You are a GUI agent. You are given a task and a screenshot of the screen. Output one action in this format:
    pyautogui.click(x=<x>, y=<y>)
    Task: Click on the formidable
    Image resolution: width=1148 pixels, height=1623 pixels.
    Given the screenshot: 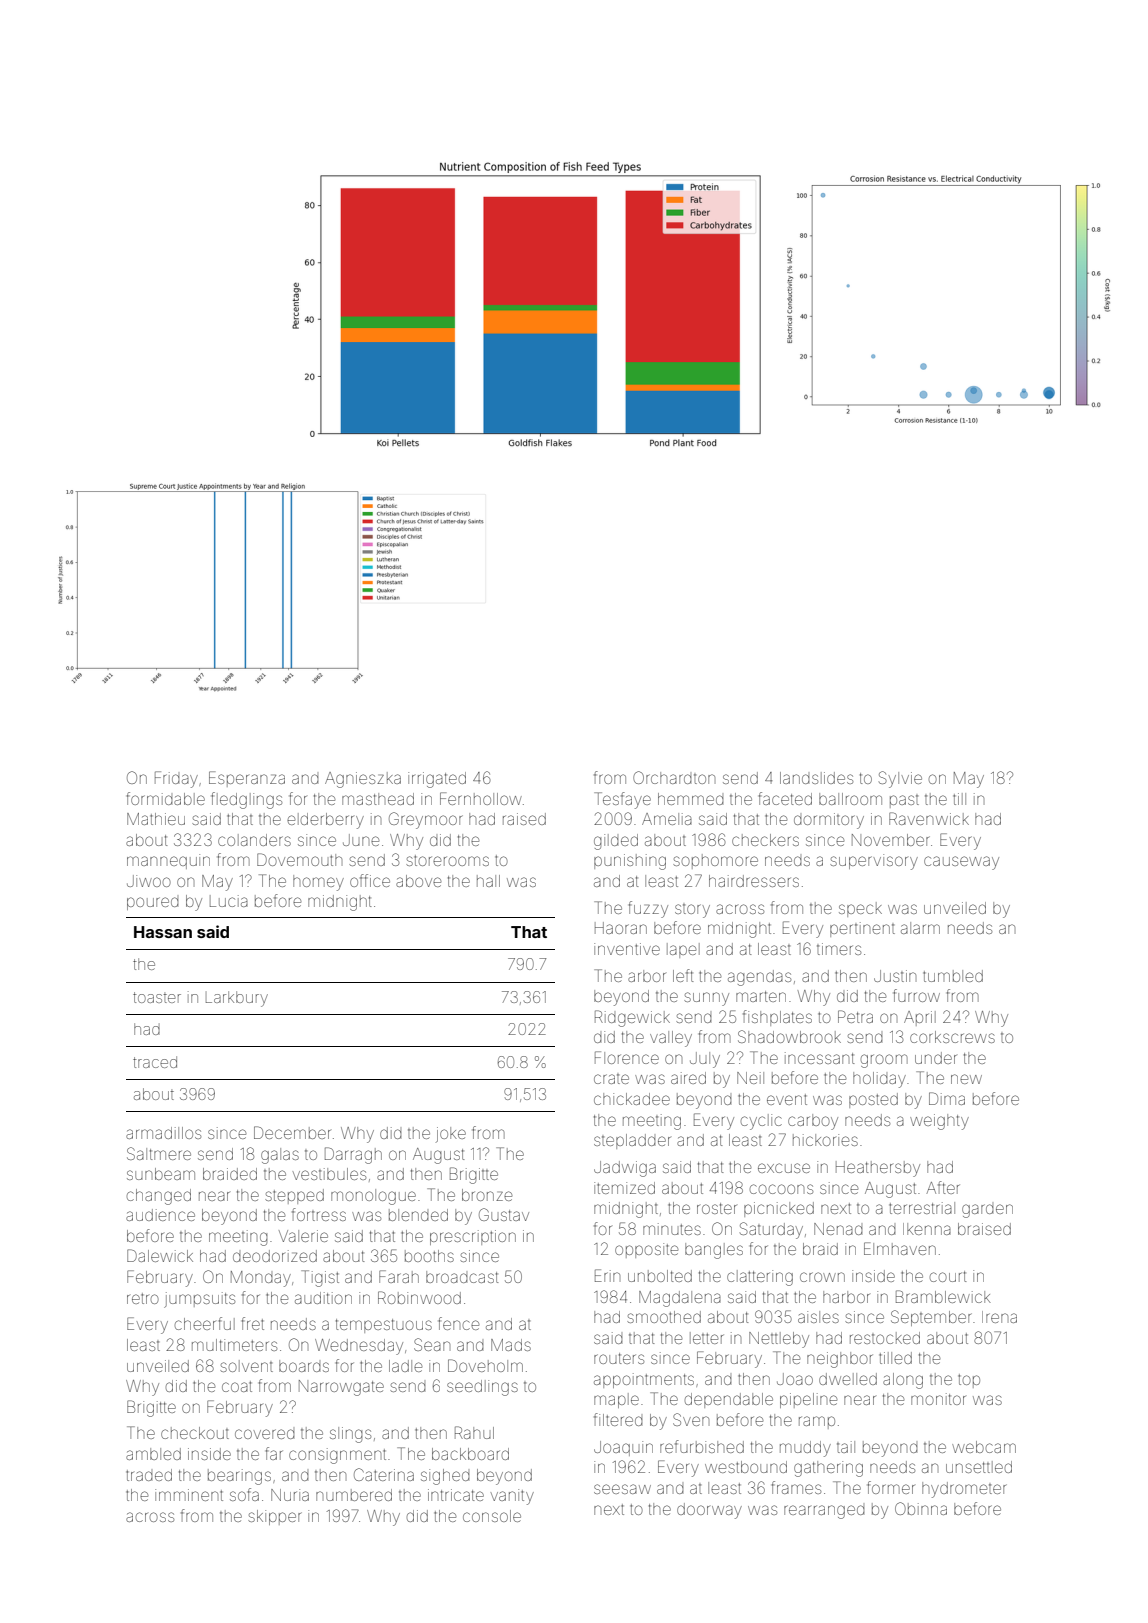 What is the action you would take?
    pyautogui.click(x=166, y=798)
